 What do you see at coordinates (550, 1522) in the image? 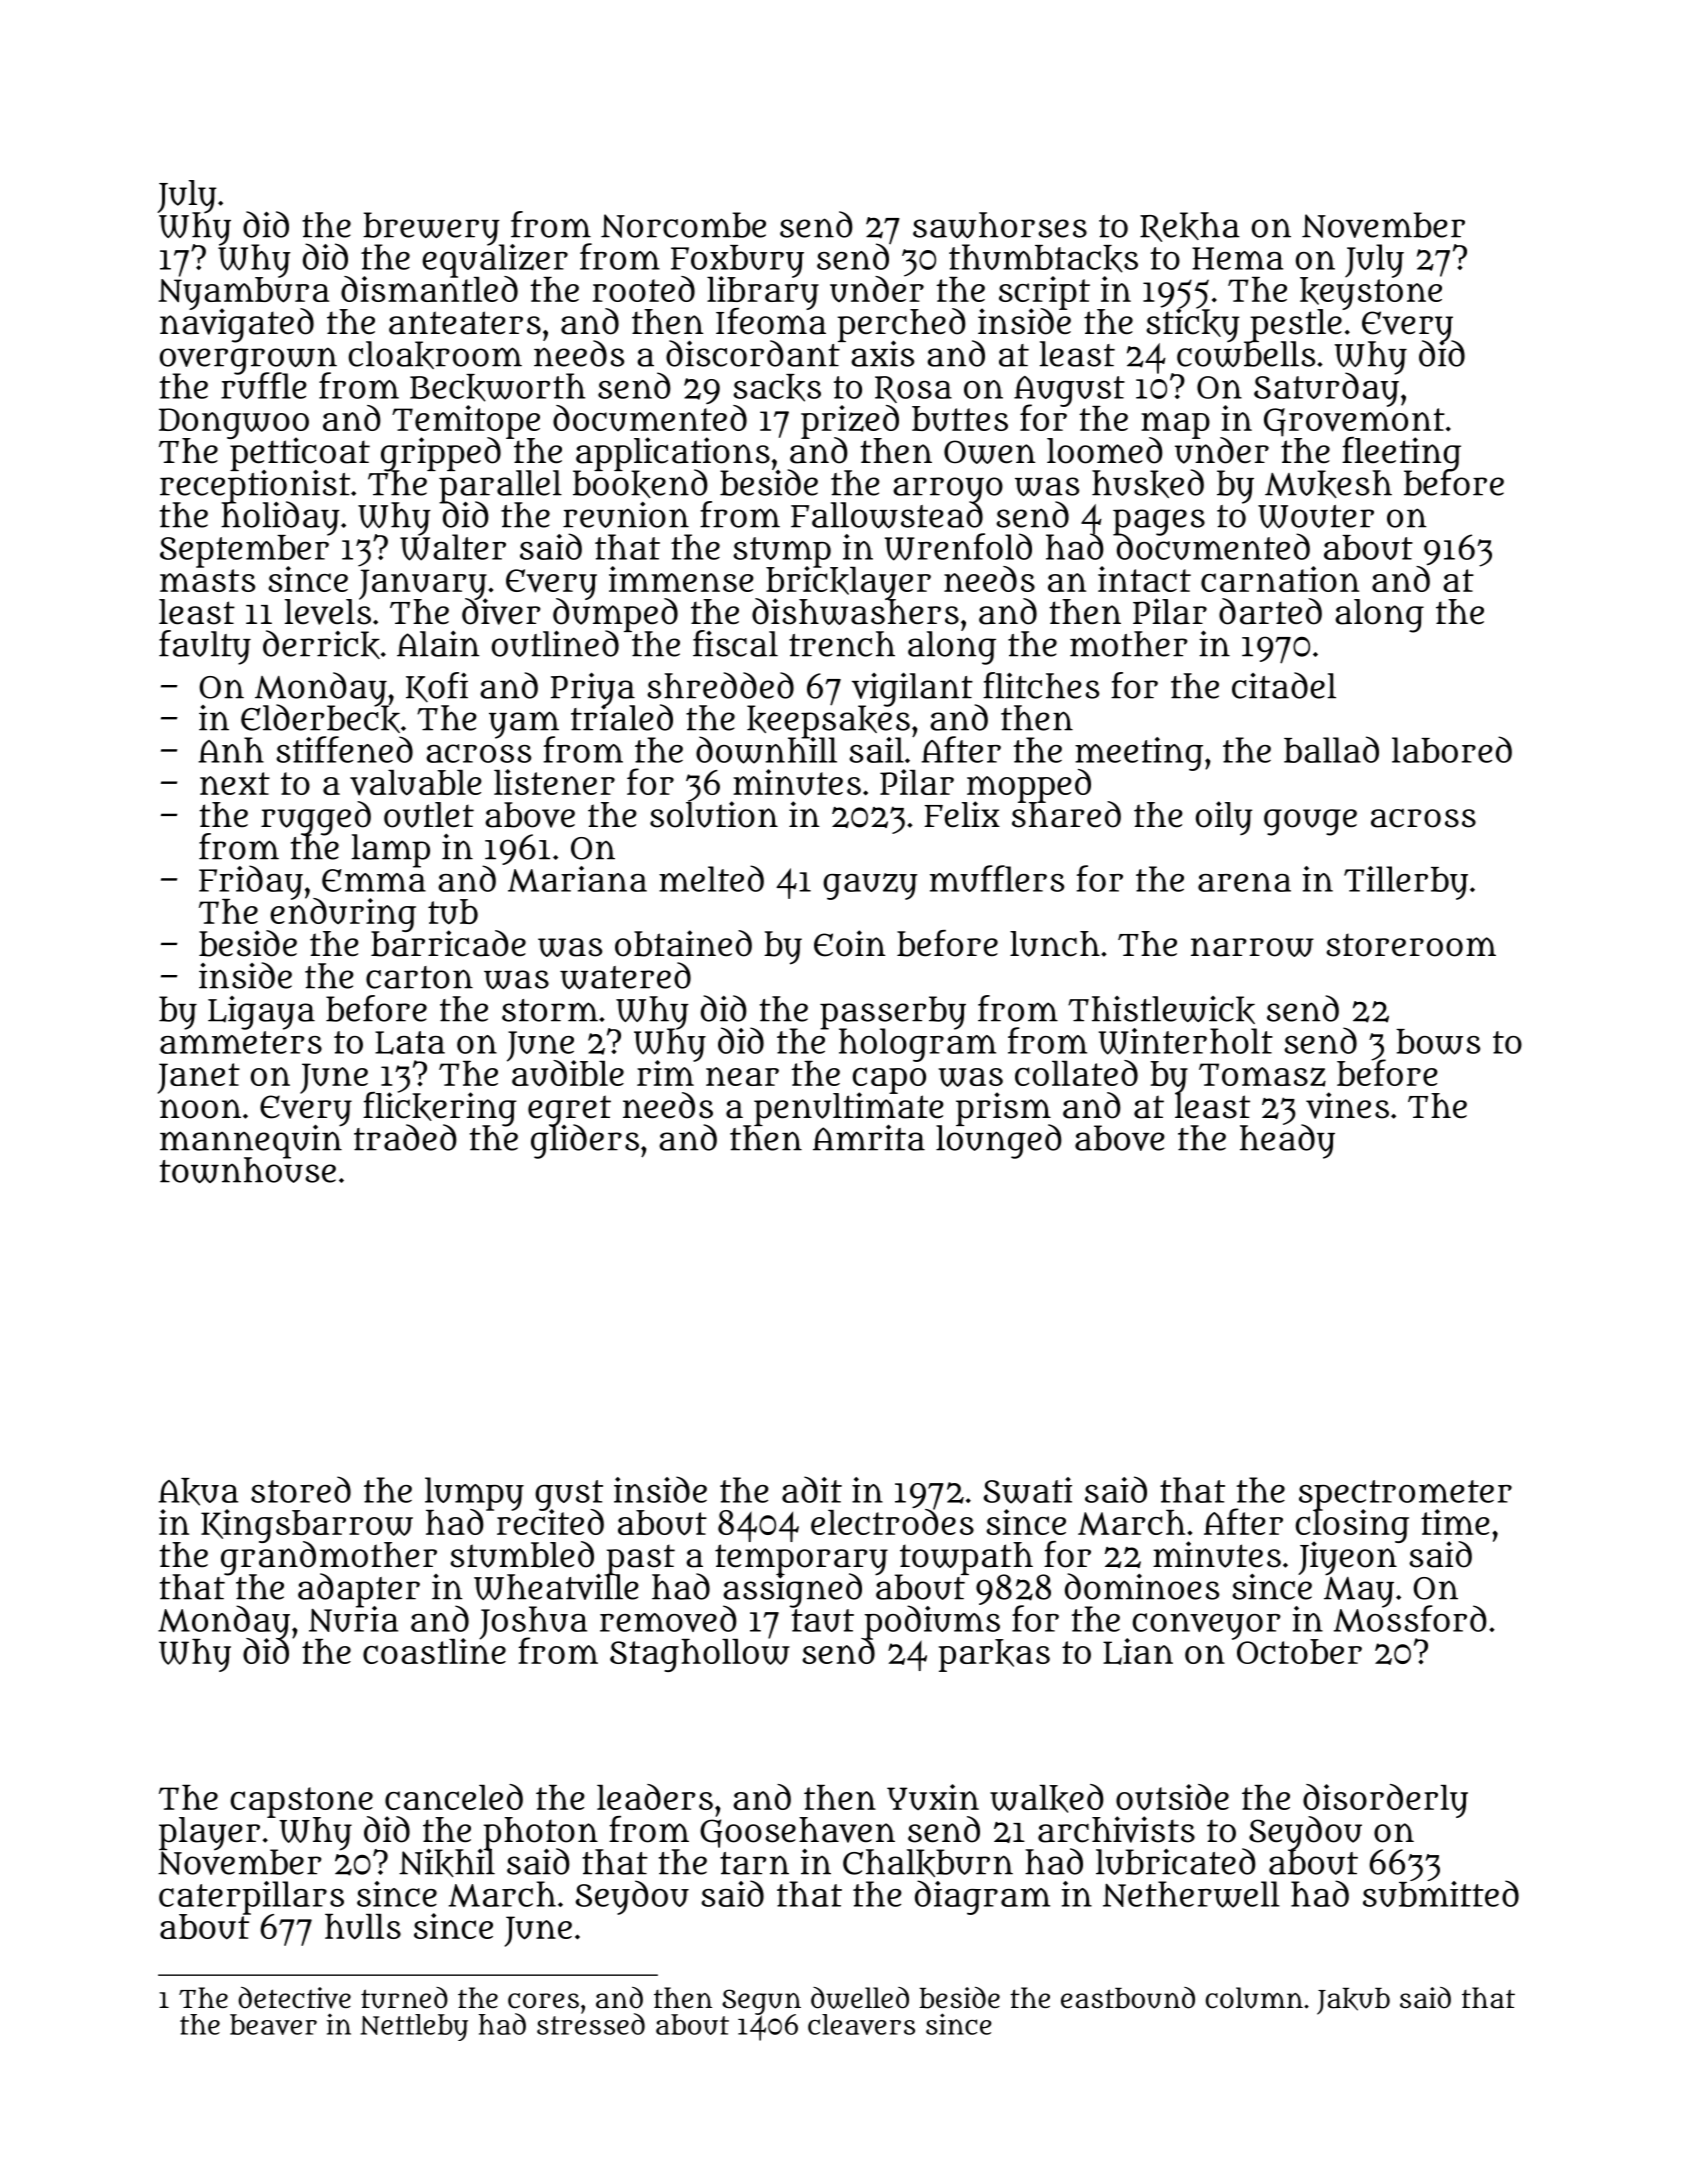
I see `recited` at bounding box center [550, 1522].
